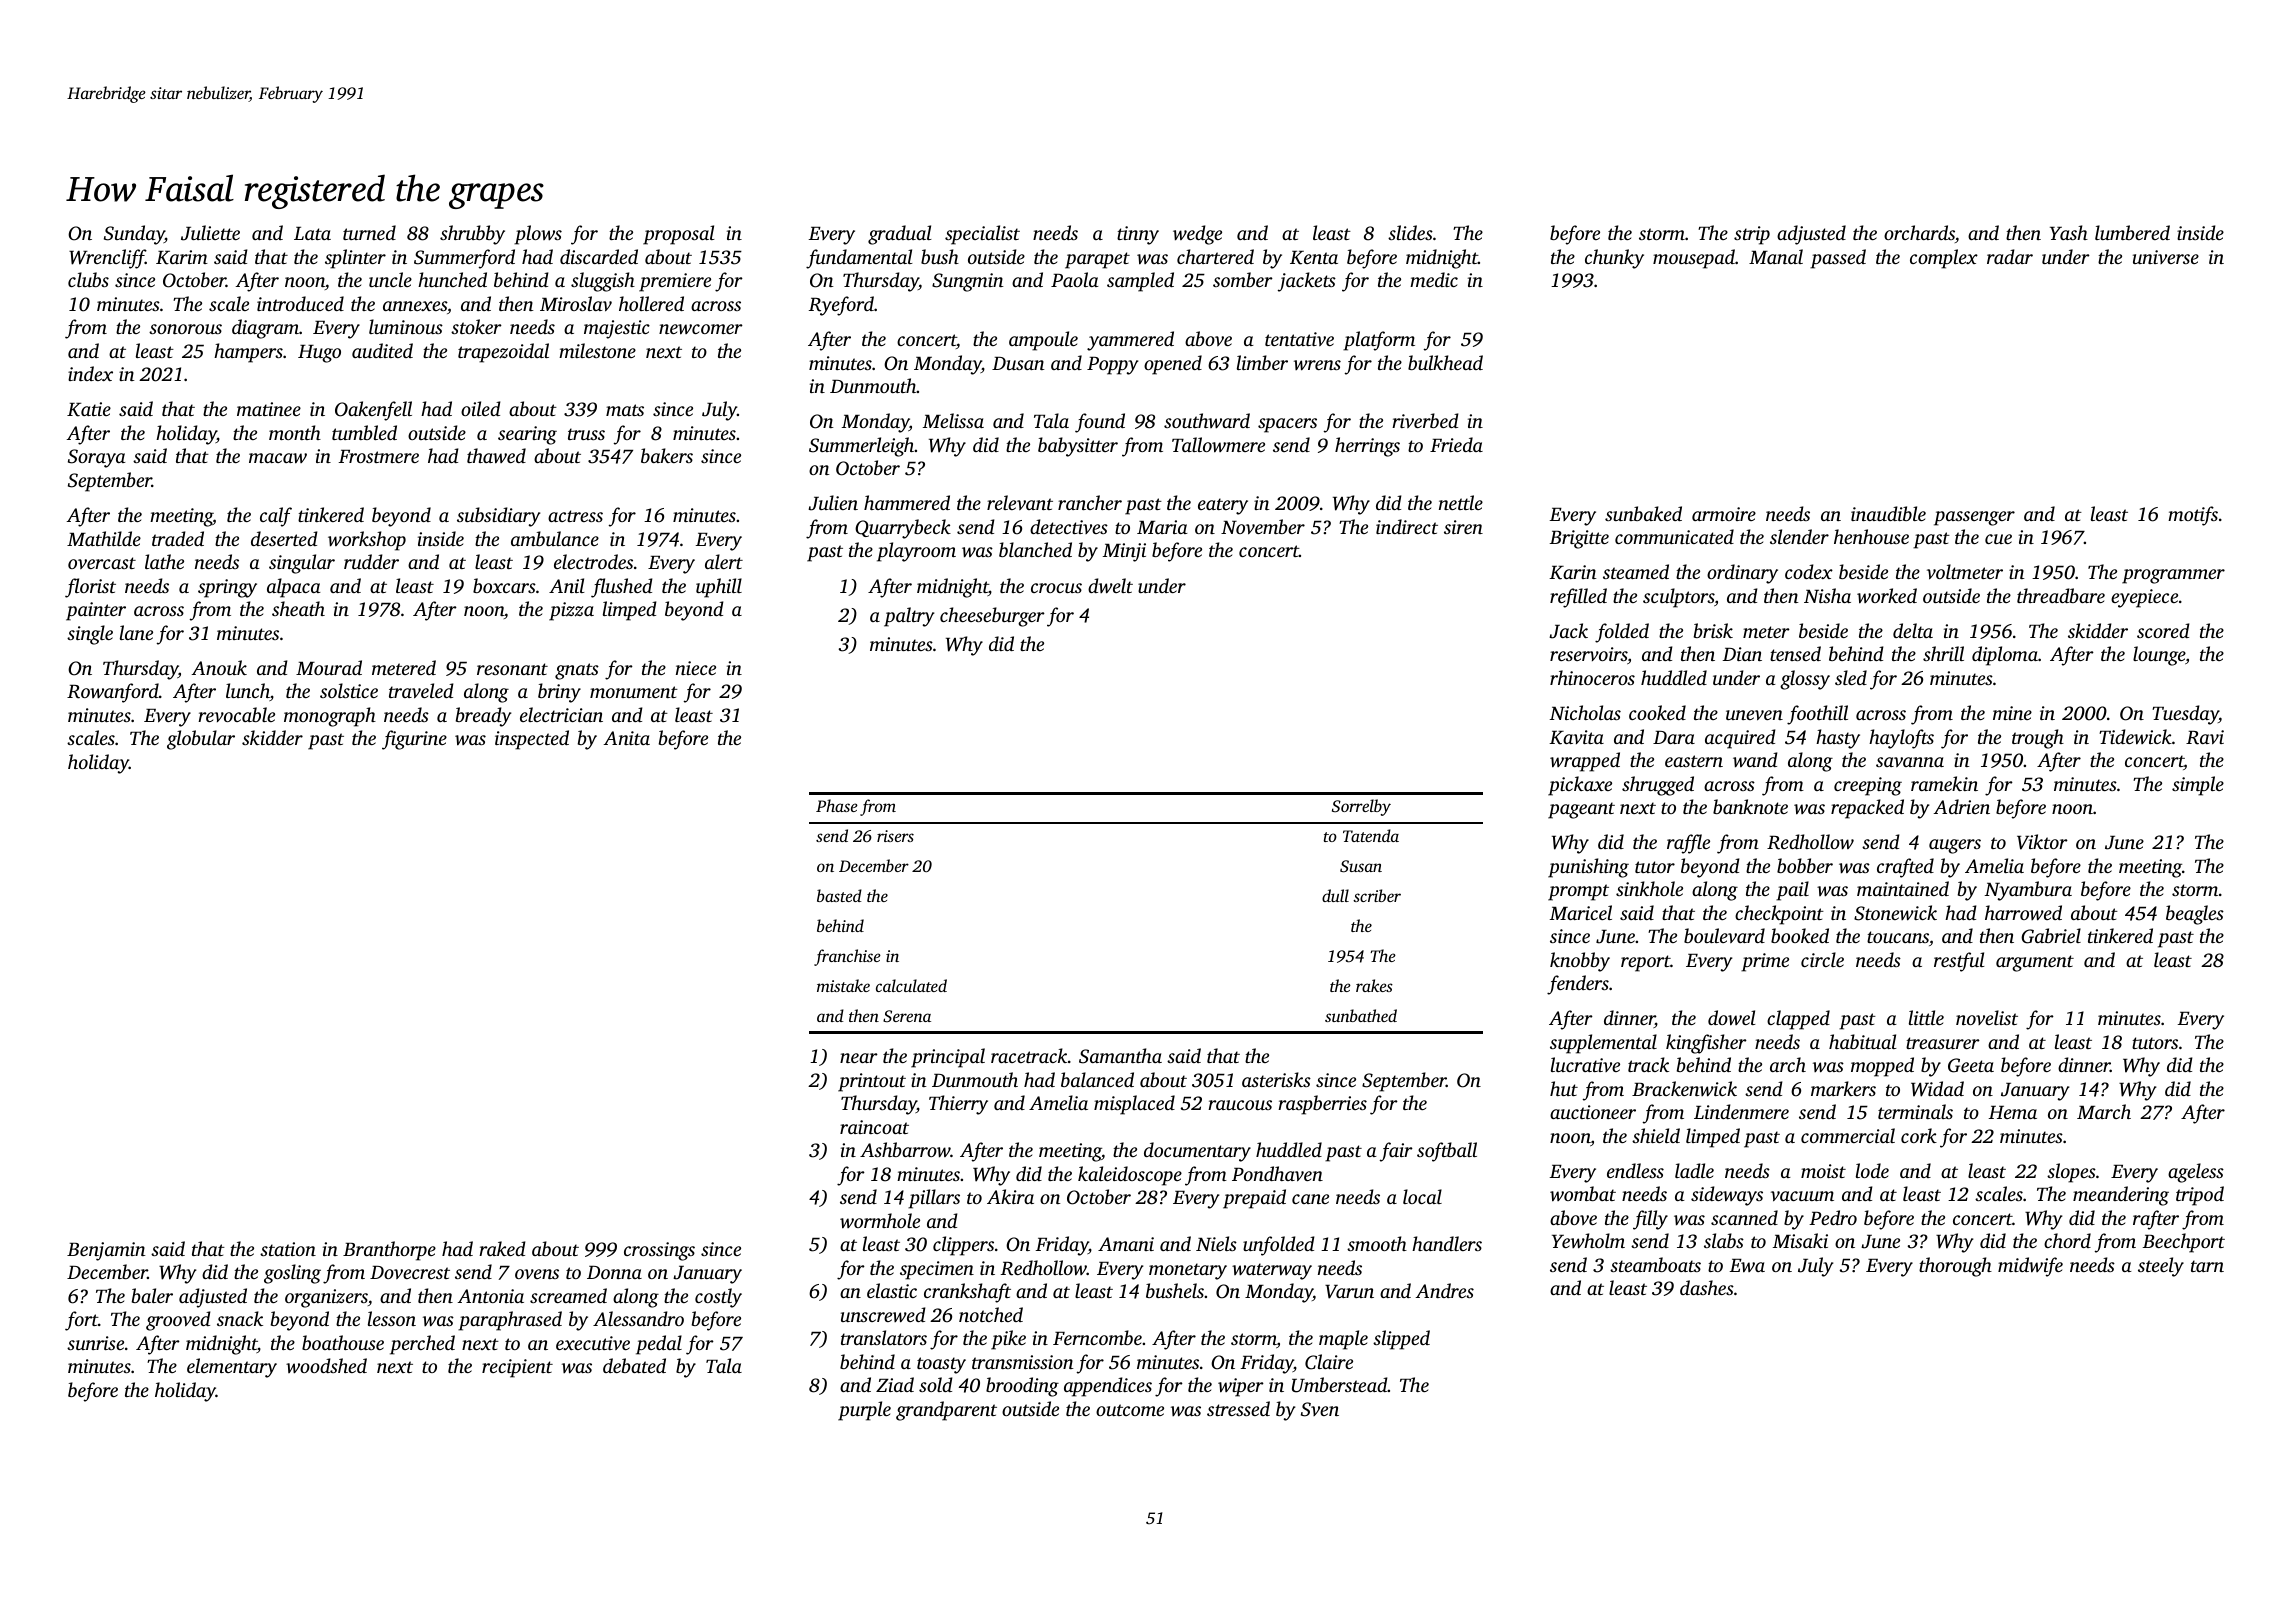  Describe the element at coordinates (201, 740) in the screenshot. I see `globular` at that location.
